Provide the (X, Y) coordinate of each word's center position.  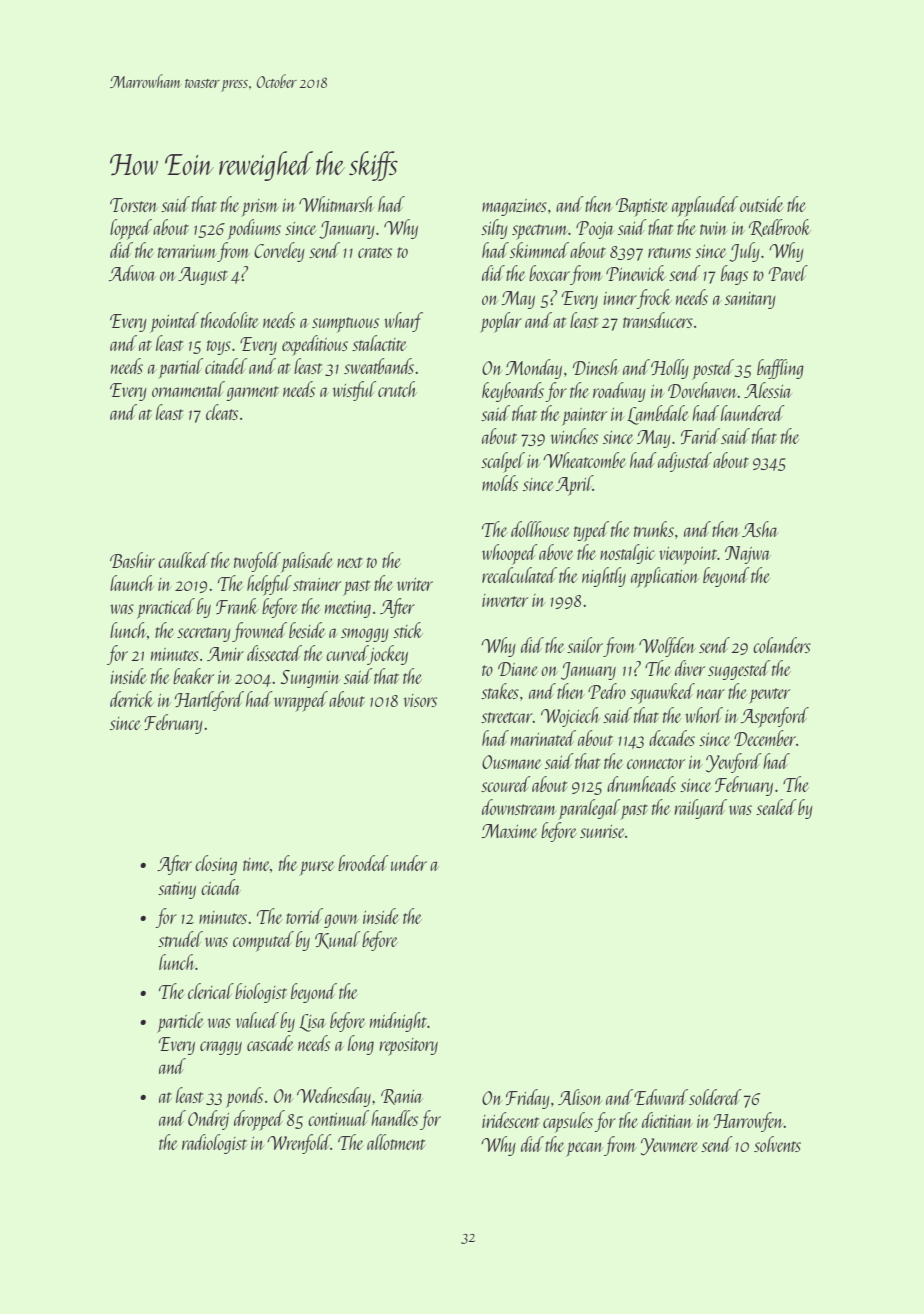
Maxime (509, 831)
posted (713, 369)
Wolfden (667, 647)
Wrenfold (299, 1144)
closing (216, 865)
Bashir (132, 560)
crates (375, 252)
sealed (776, 807)
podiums (254, 229)
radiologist (214, 1144)
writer (415, 584)
